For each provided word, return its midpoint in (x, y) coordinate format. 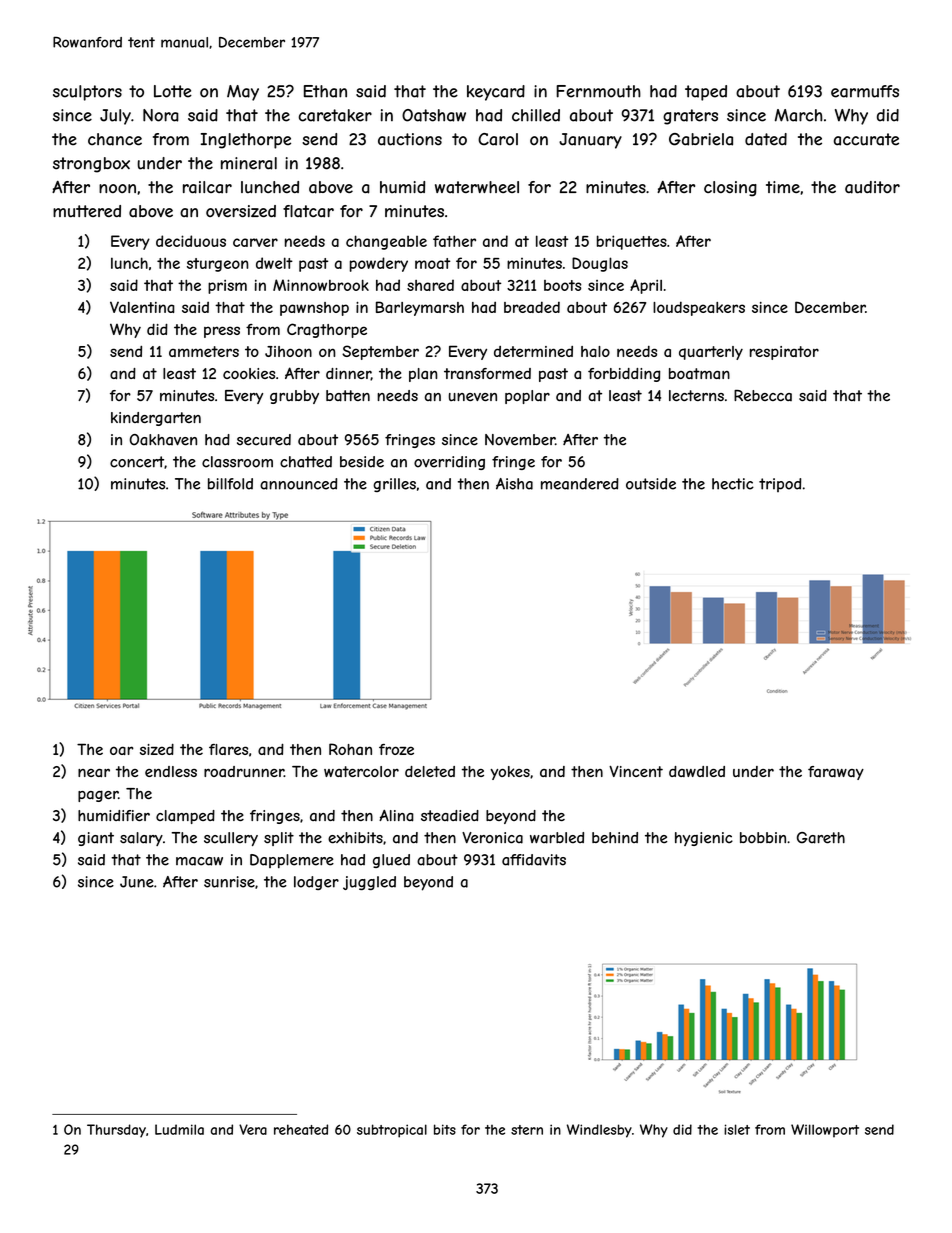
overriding (449, 463)
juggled (369, 883)
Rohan (350, 749)
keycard (496, 93)
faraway (836, 773)
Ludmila (179, 1129)
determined (533, 351)
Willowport (825, 1131)
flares (228, 749)
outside (651, 484)
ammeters (204, 351)
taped (706, 93)
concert (137, 462)
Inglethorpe (246, 141)
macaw (199, 861)
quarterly (711, 353)
